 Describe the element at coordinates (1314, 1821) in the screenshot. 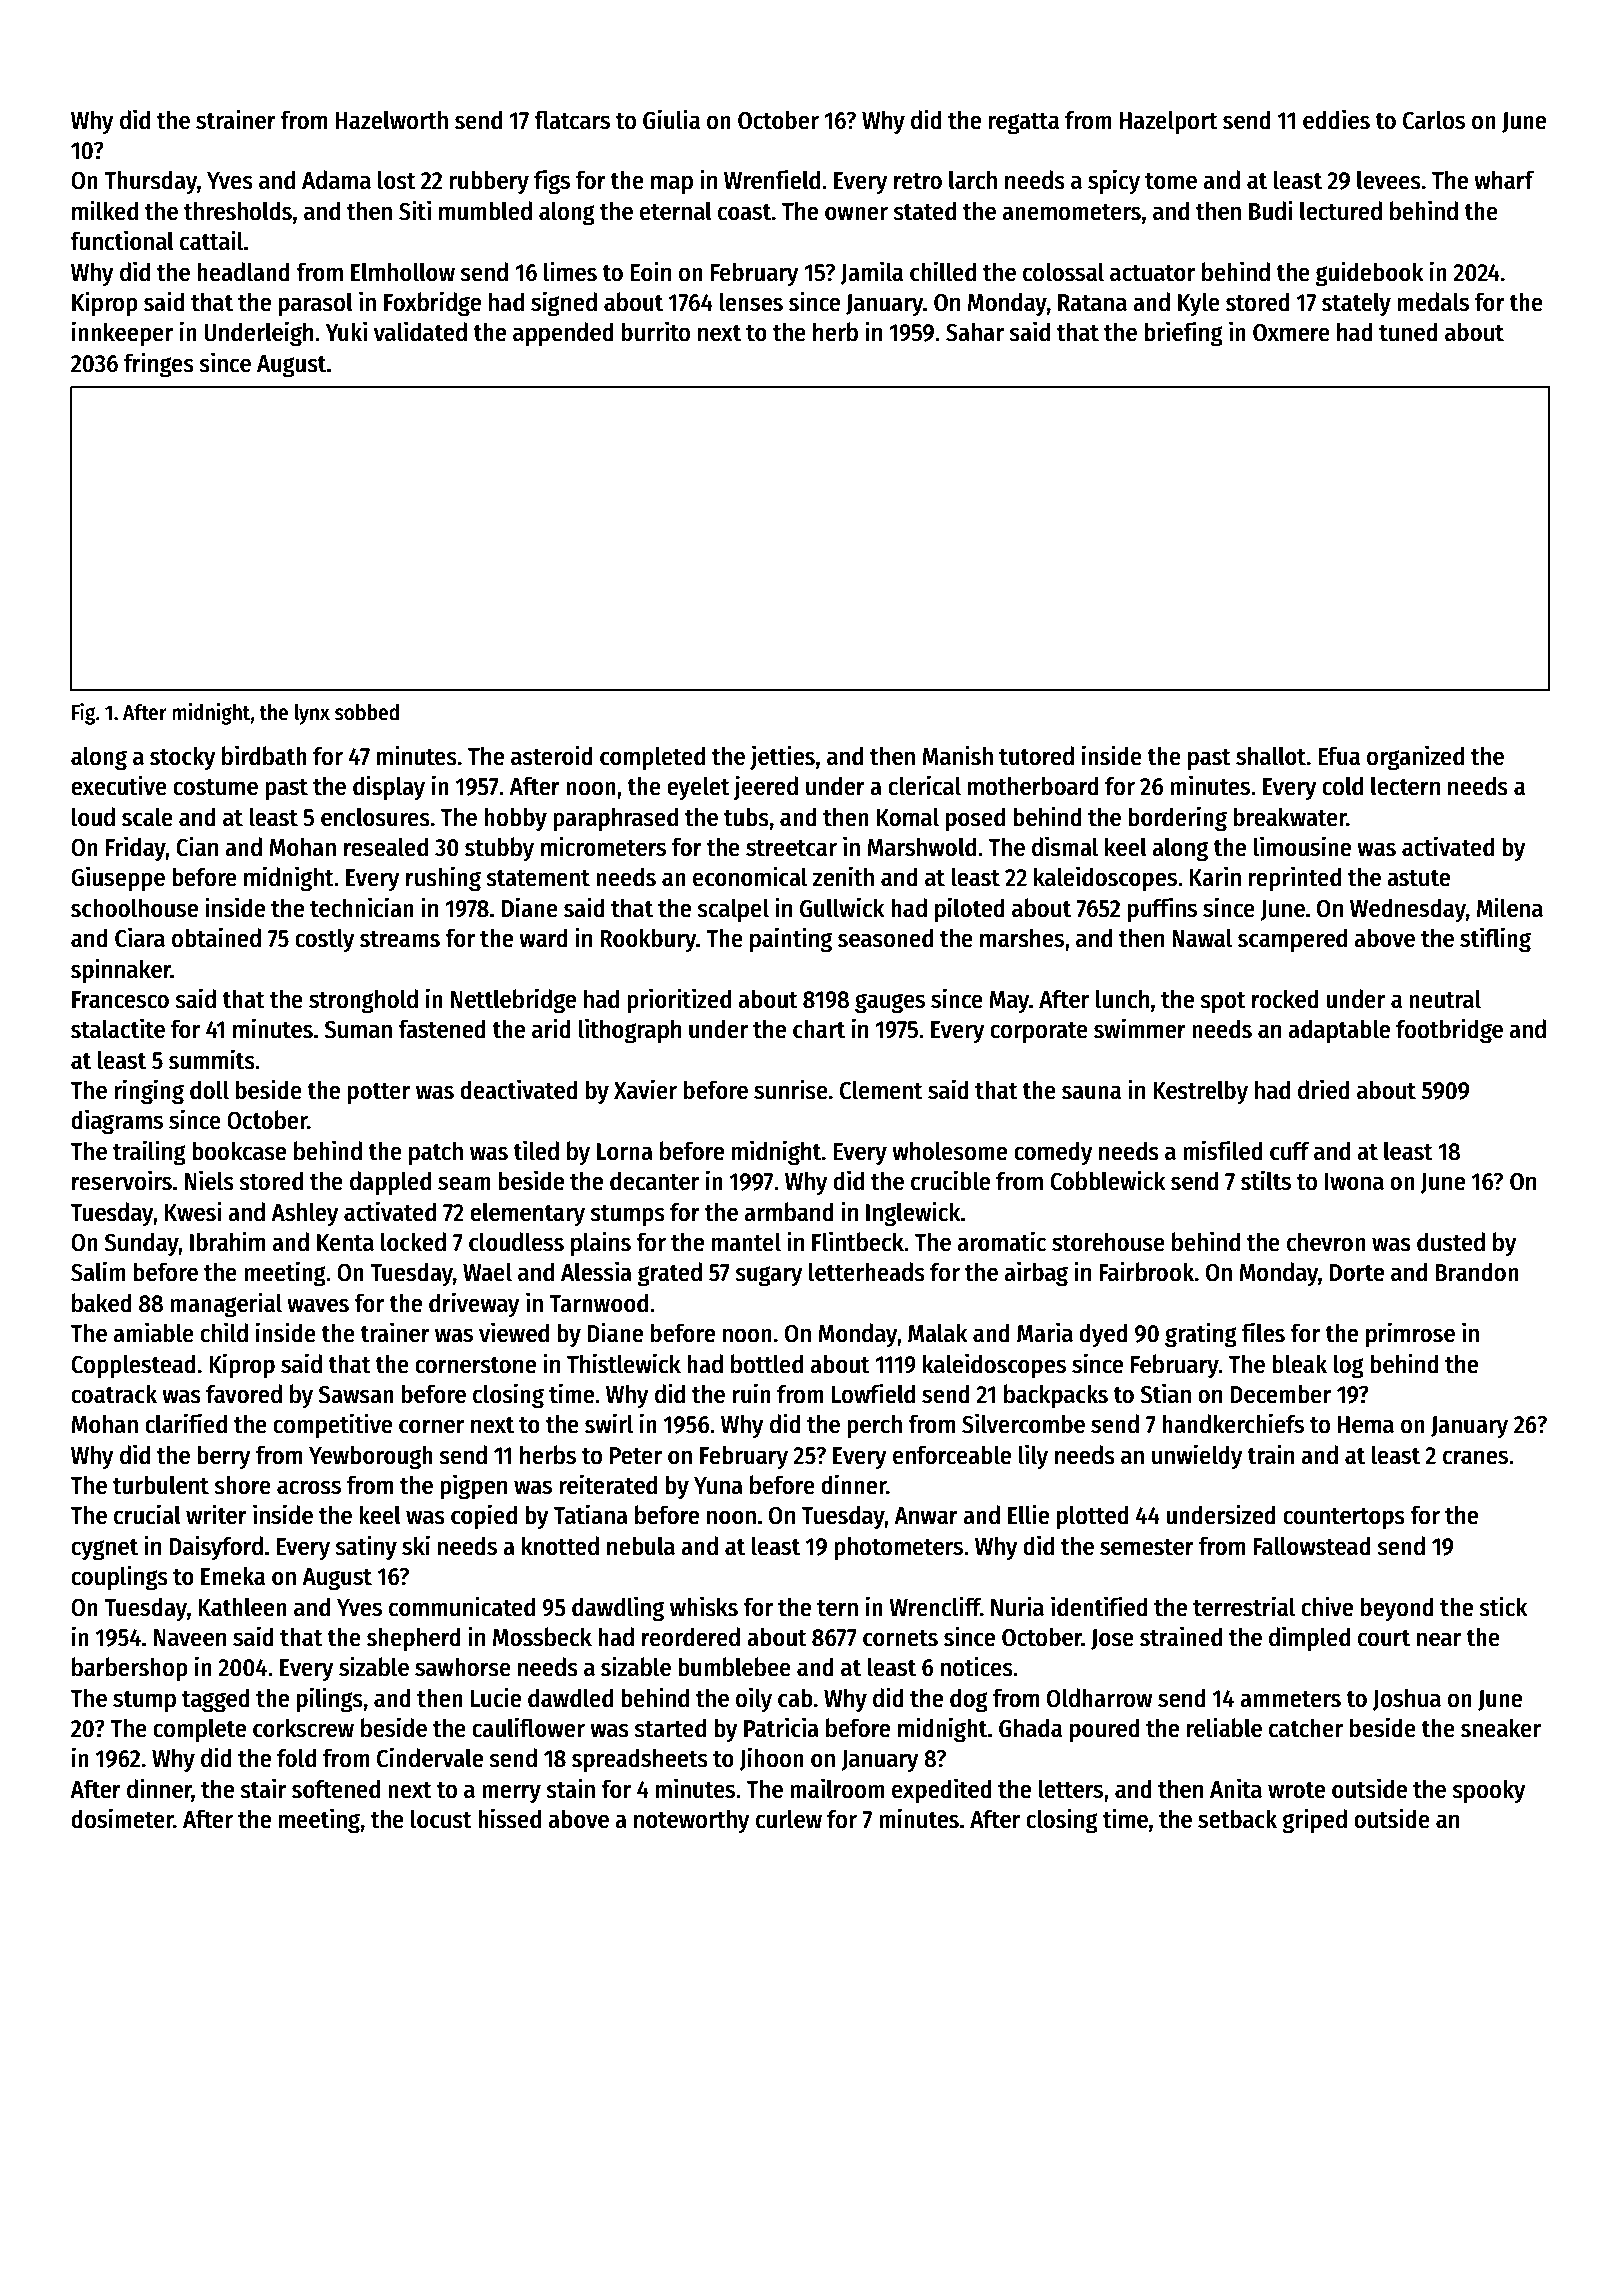

I see `griped` at that location.
